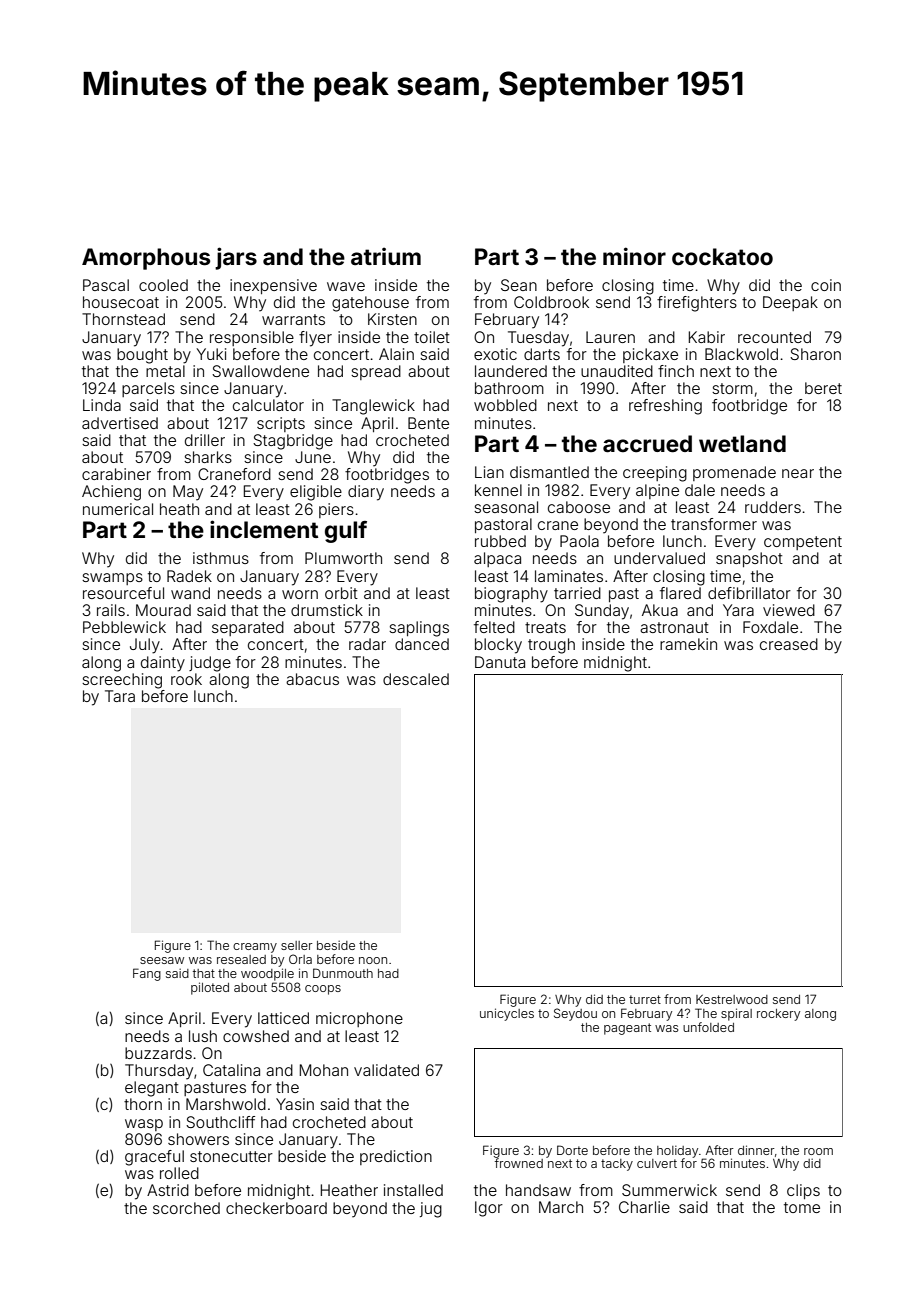 The height and width of the document is (1308, 924). Describe the element at coordinates (519, 285) in the document. I see `Sean` at that location.
